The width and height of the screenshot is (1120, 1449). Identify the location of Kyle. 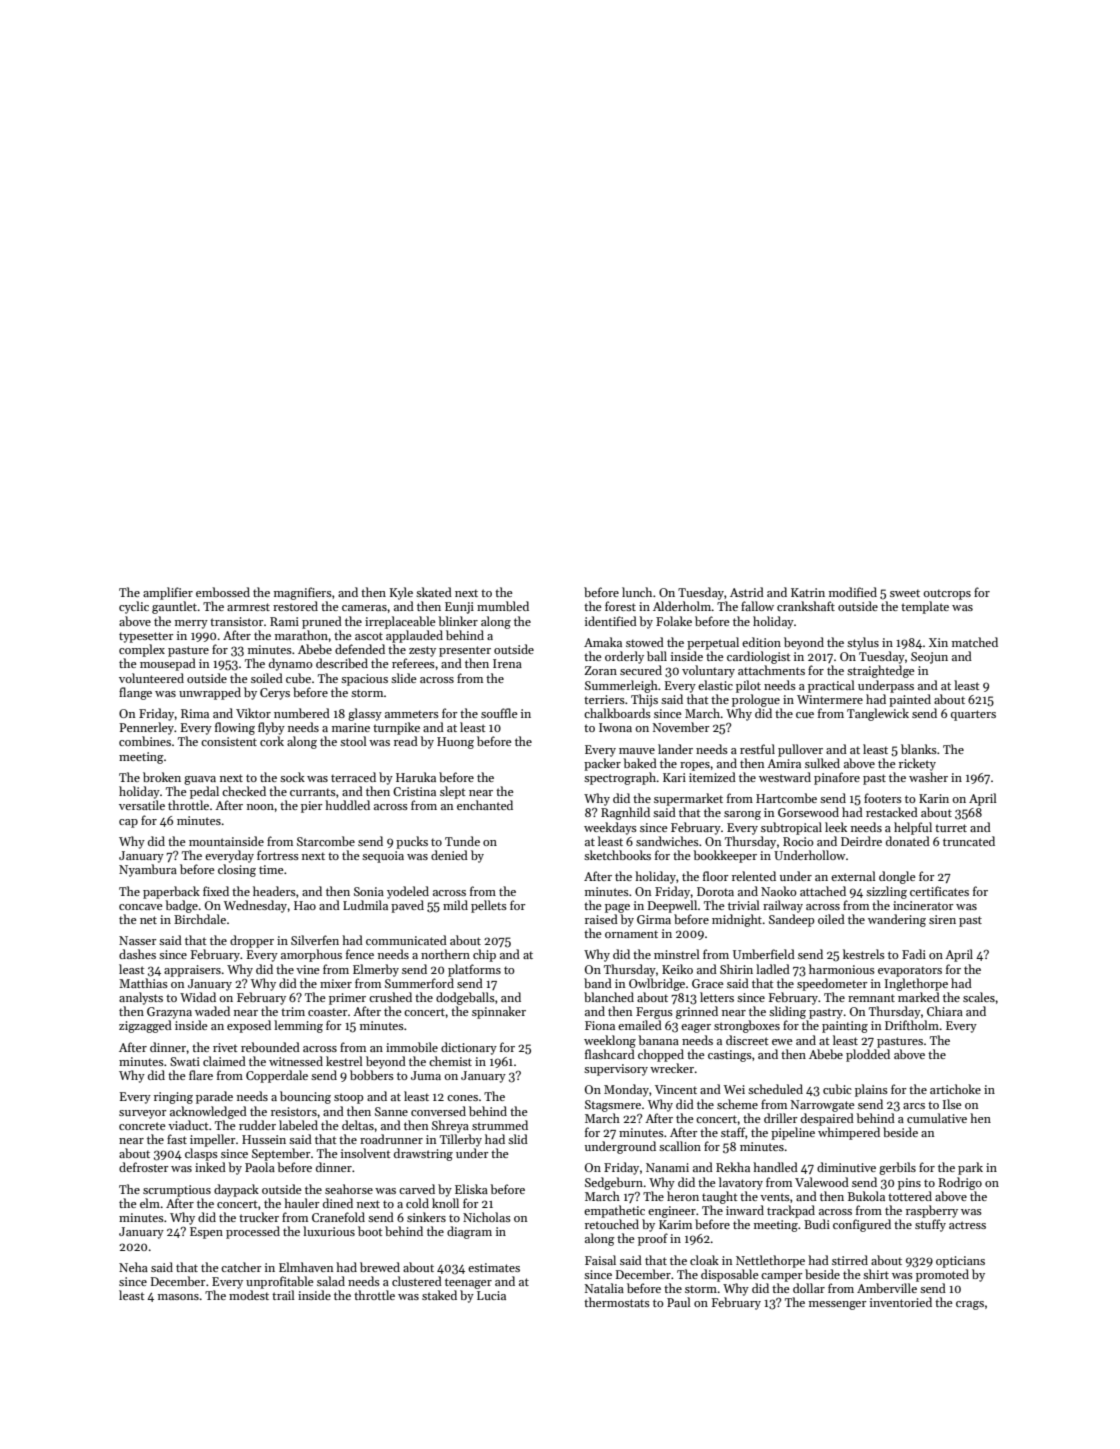
(401, 593).
